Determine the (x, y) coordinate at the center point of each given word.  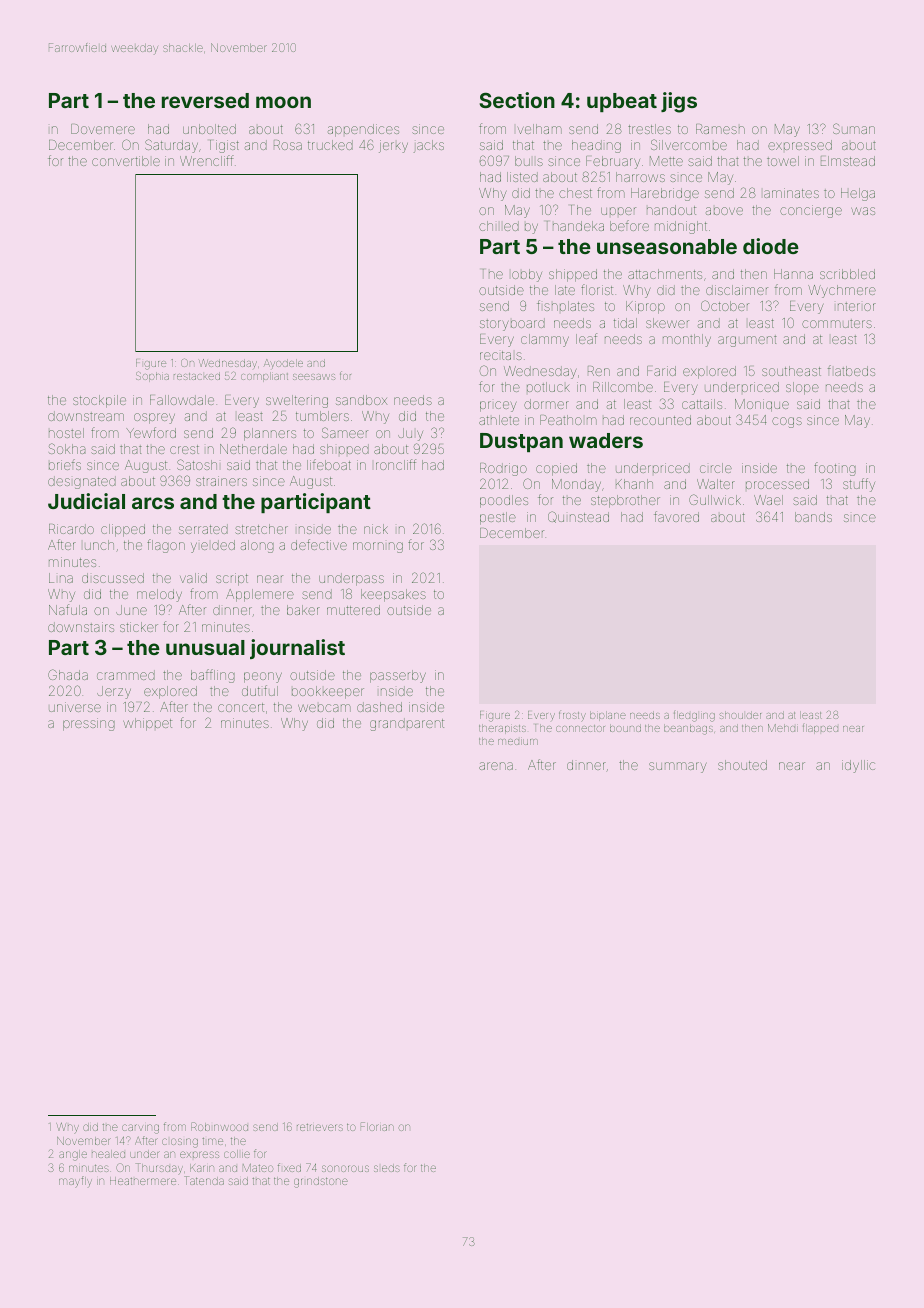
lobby (527, 275)
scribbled (847, 274)
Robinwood (219, 1126)
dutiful (260, 690)
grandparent (407, 724)
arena (496, 766)
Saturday (171, 146)
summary (677, 767)
